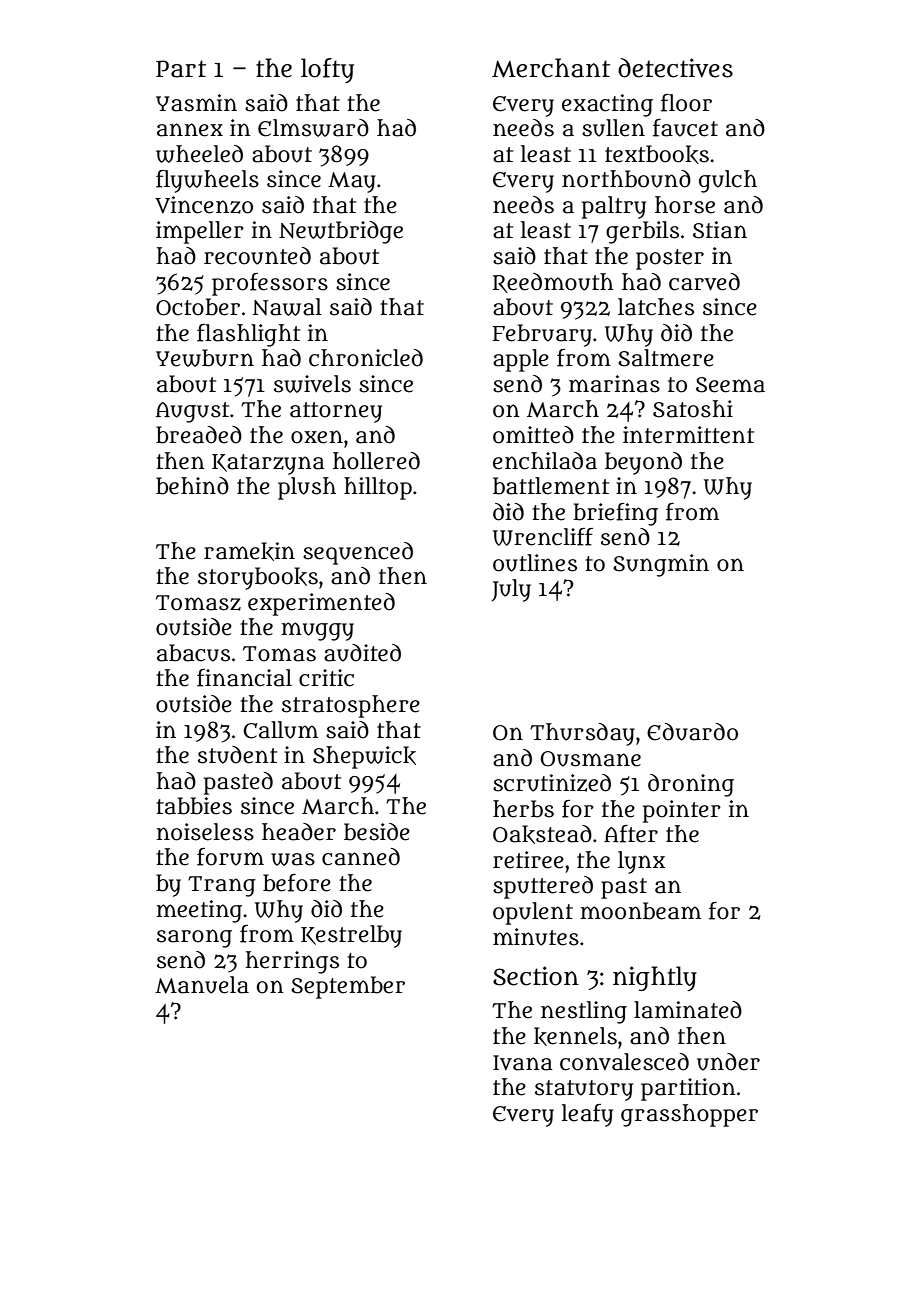 This document has height=1311, width=924. What do you see at coordinates (364, 757) in the document?
I see `Shepwick` at bounding box center [364, 757].
